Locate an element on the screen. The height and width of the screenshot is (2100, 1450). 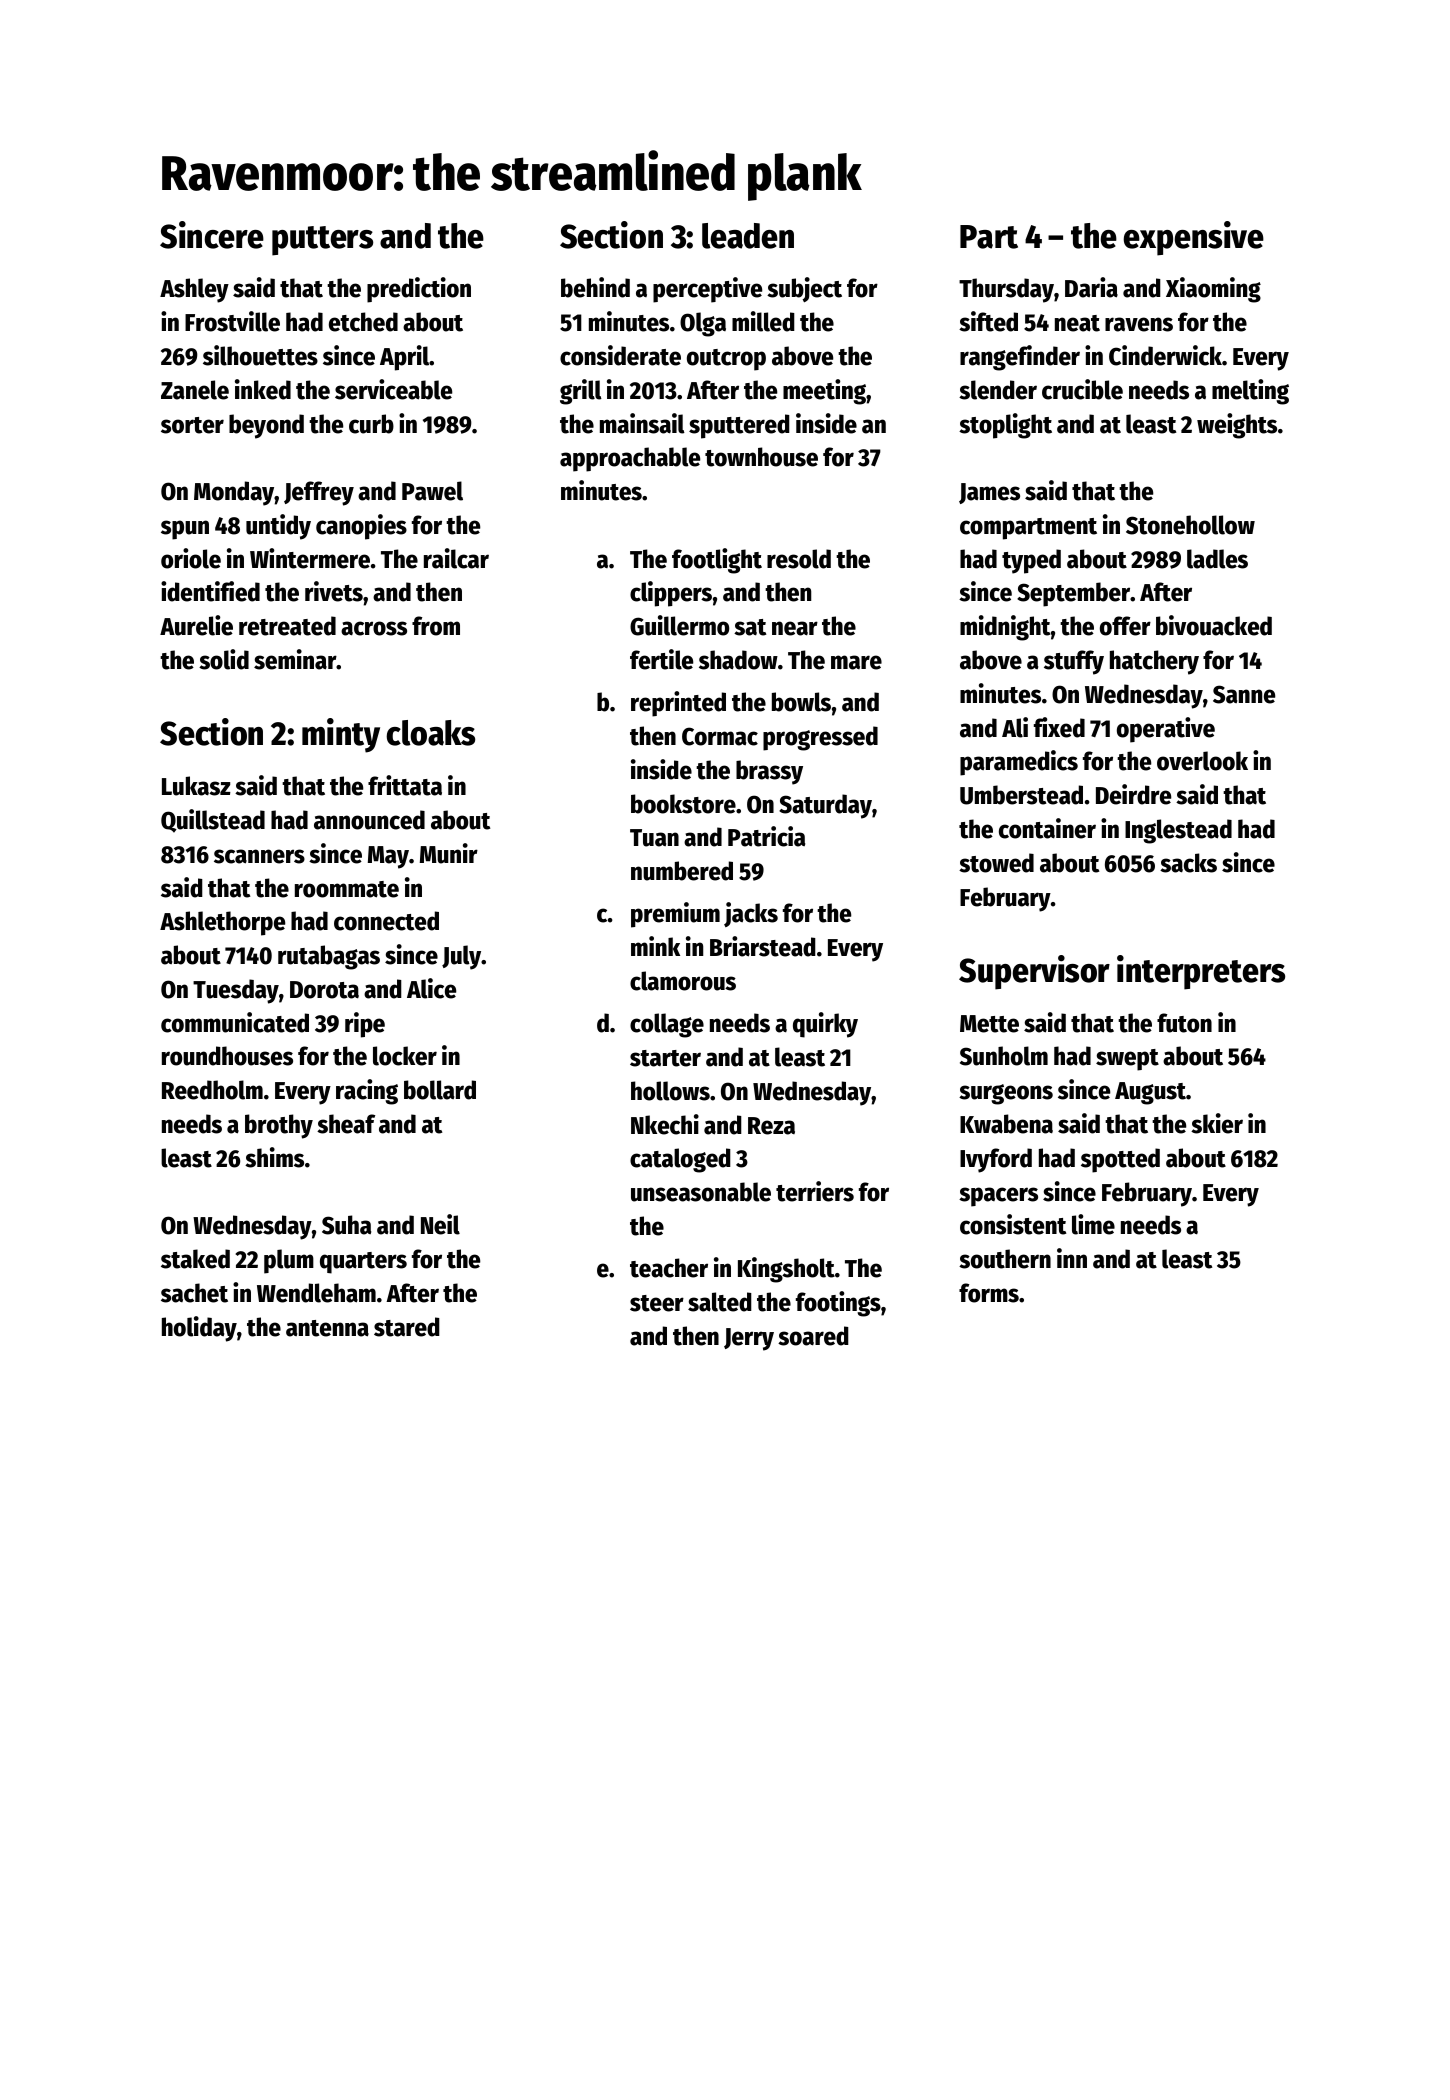
scanners is located at coordinates (259, 856).
